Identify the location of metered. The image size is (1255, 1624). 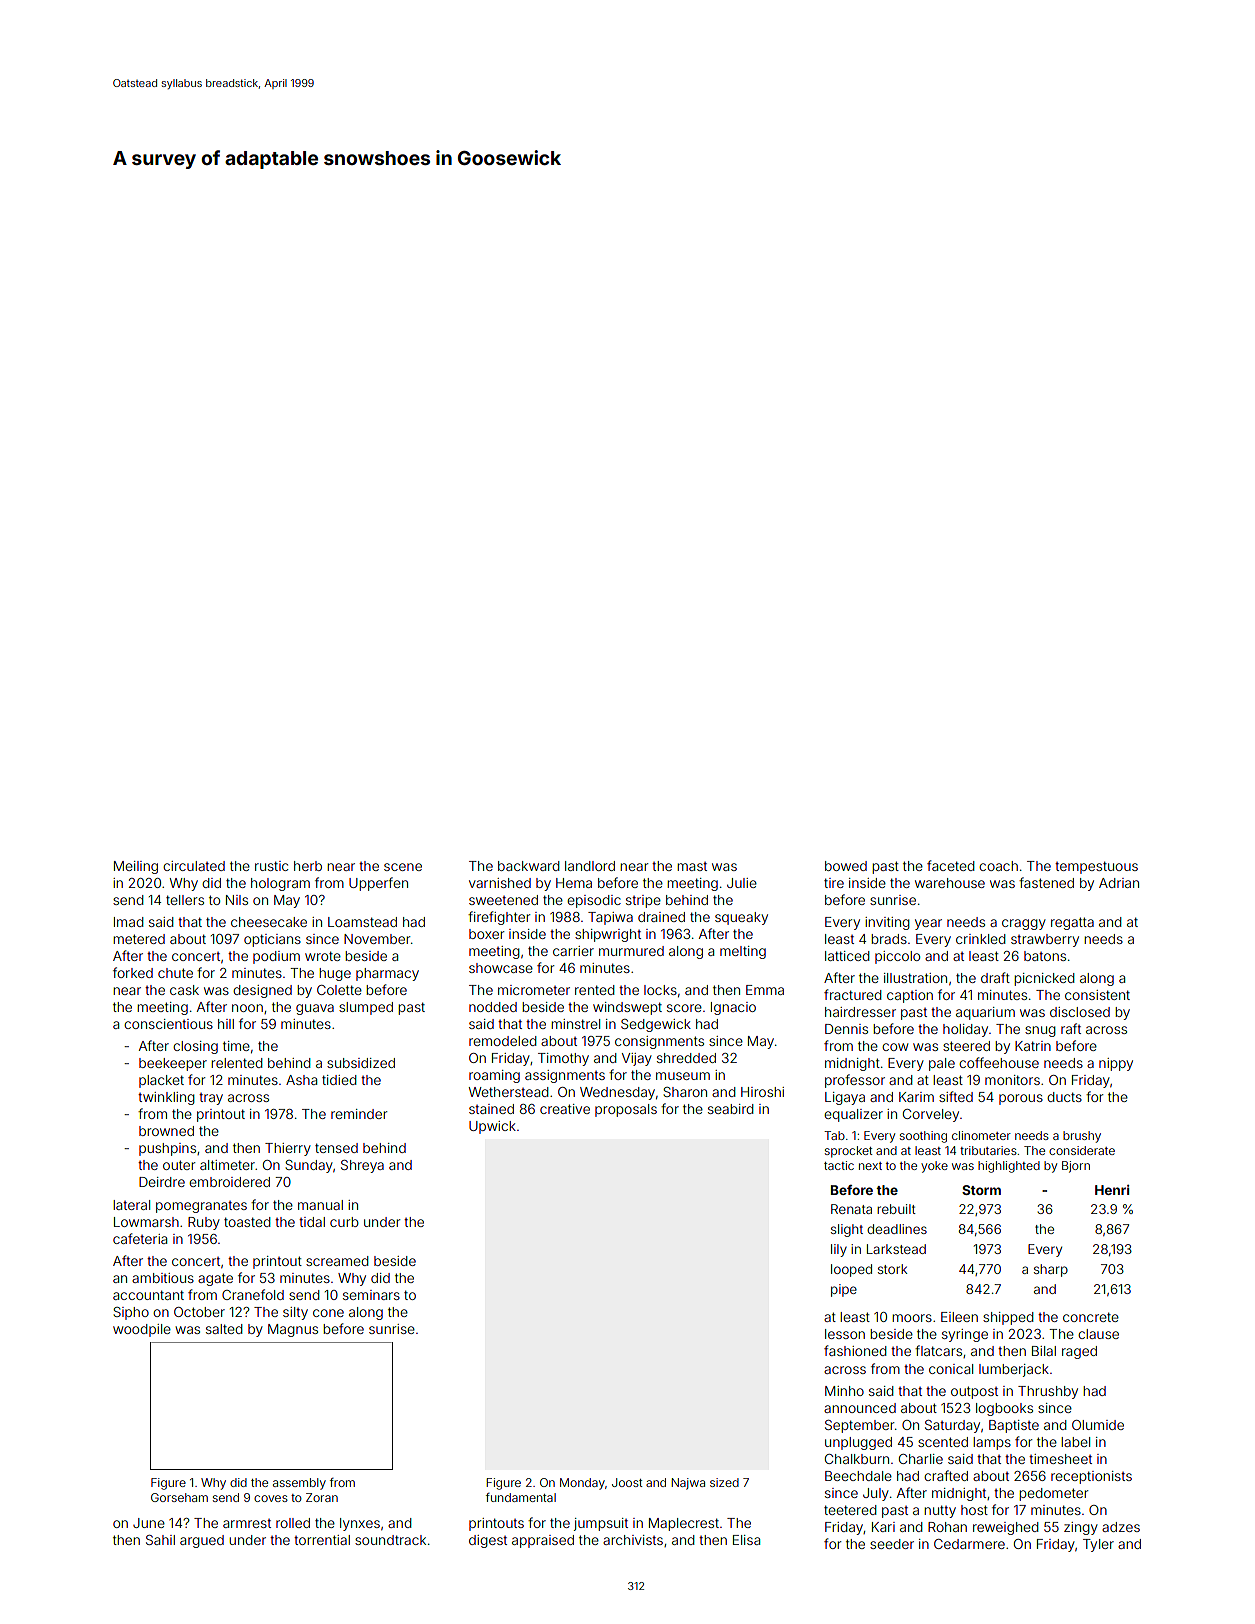
(139, 939).
